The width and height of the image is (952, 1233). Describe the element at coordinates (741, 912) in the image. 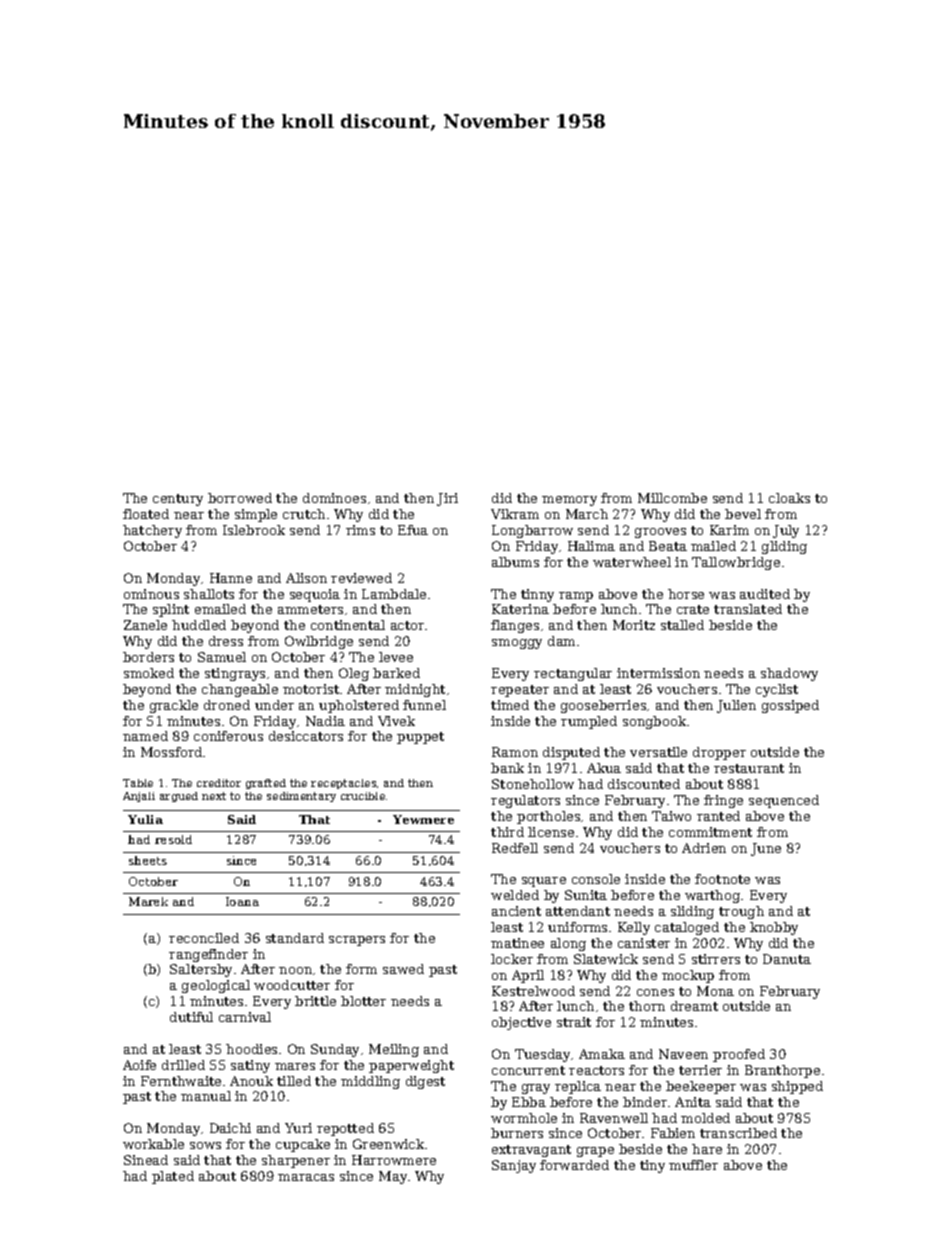

I see `trough` at that location.
